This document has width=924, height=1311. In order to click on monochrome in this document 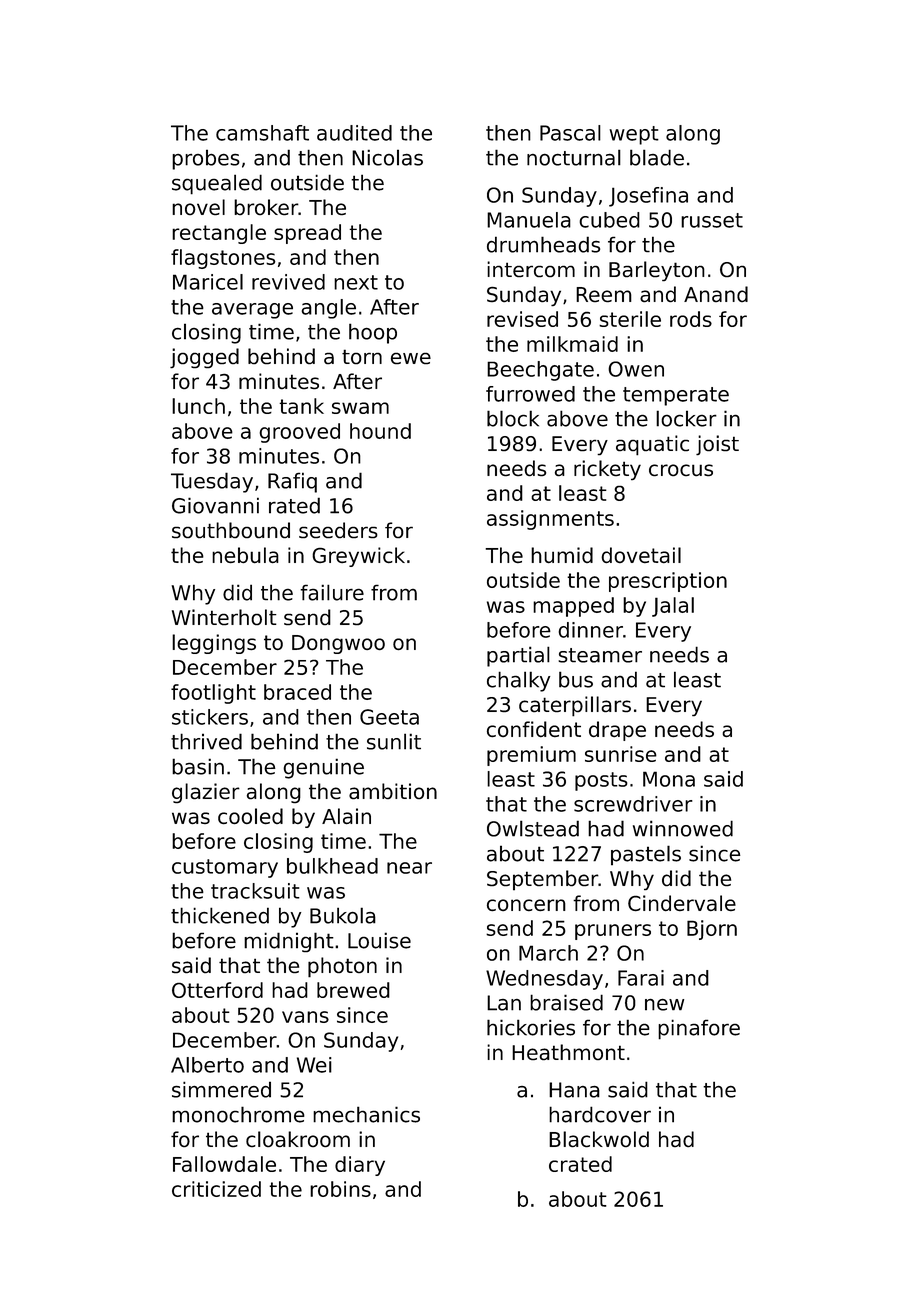, I will do `click(238, 1114)`.
